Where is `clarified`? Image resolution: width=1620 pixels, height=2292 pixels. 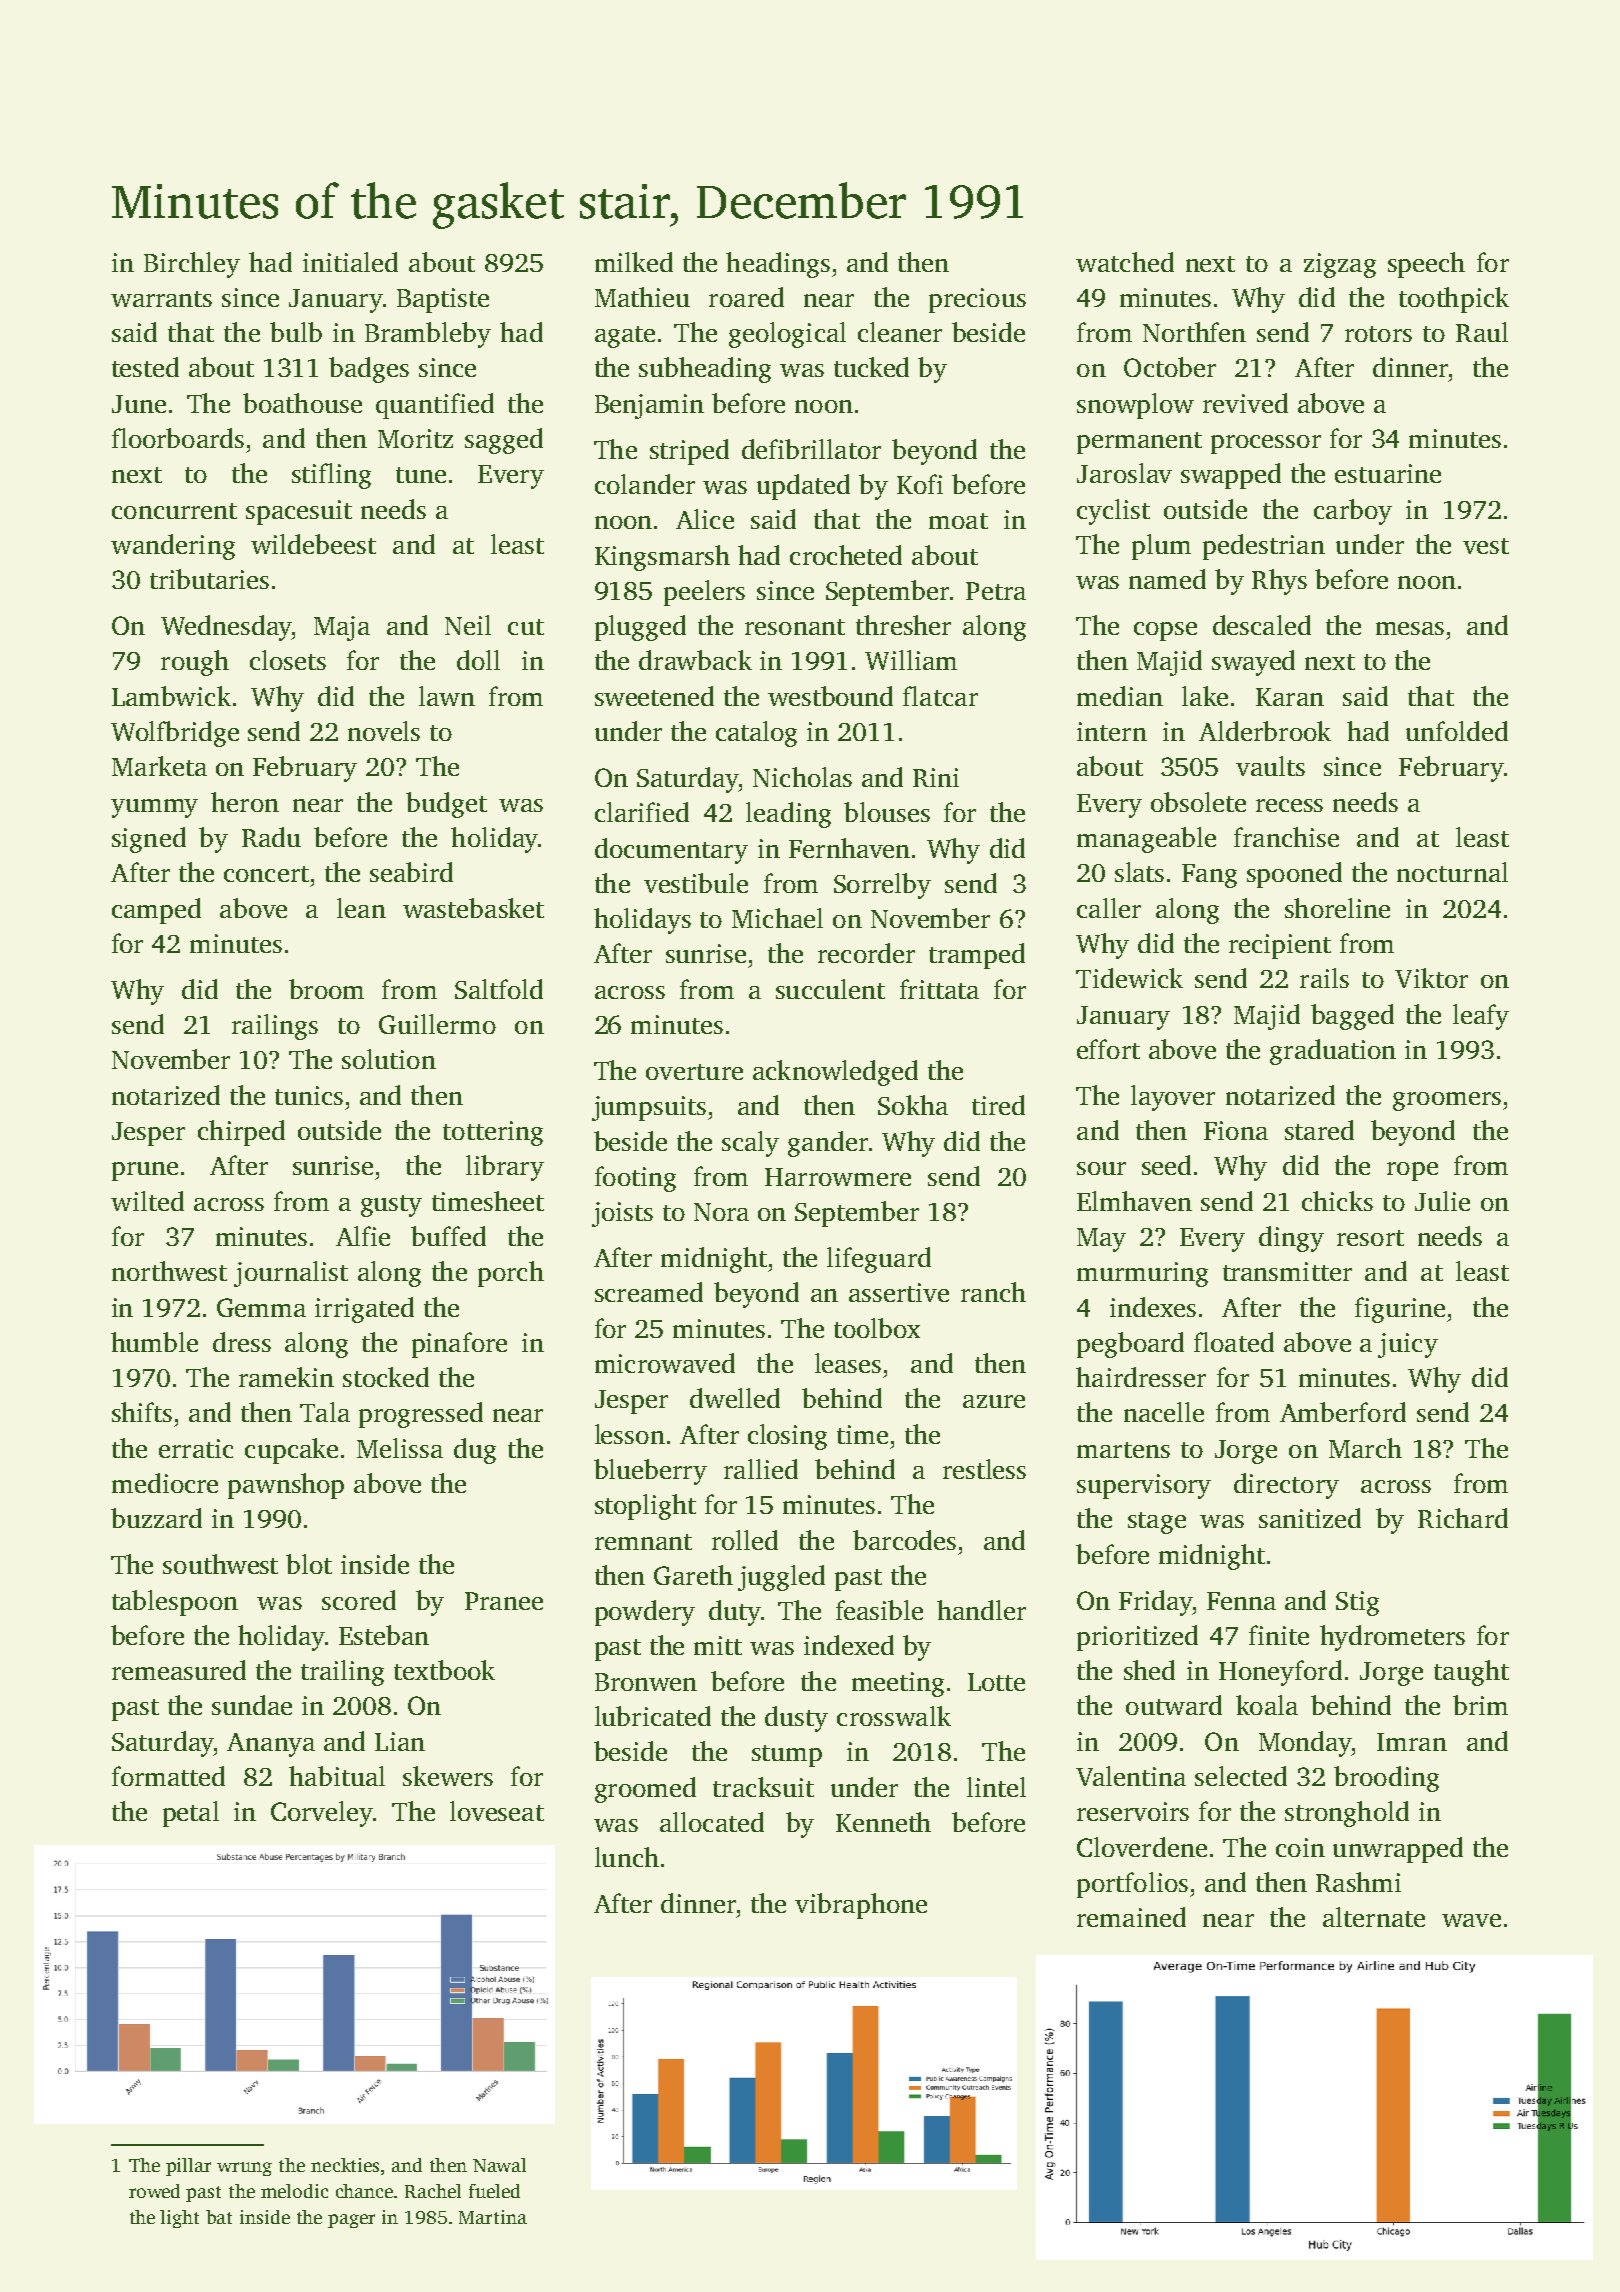 clarified is located at coordinates (642, 812).
